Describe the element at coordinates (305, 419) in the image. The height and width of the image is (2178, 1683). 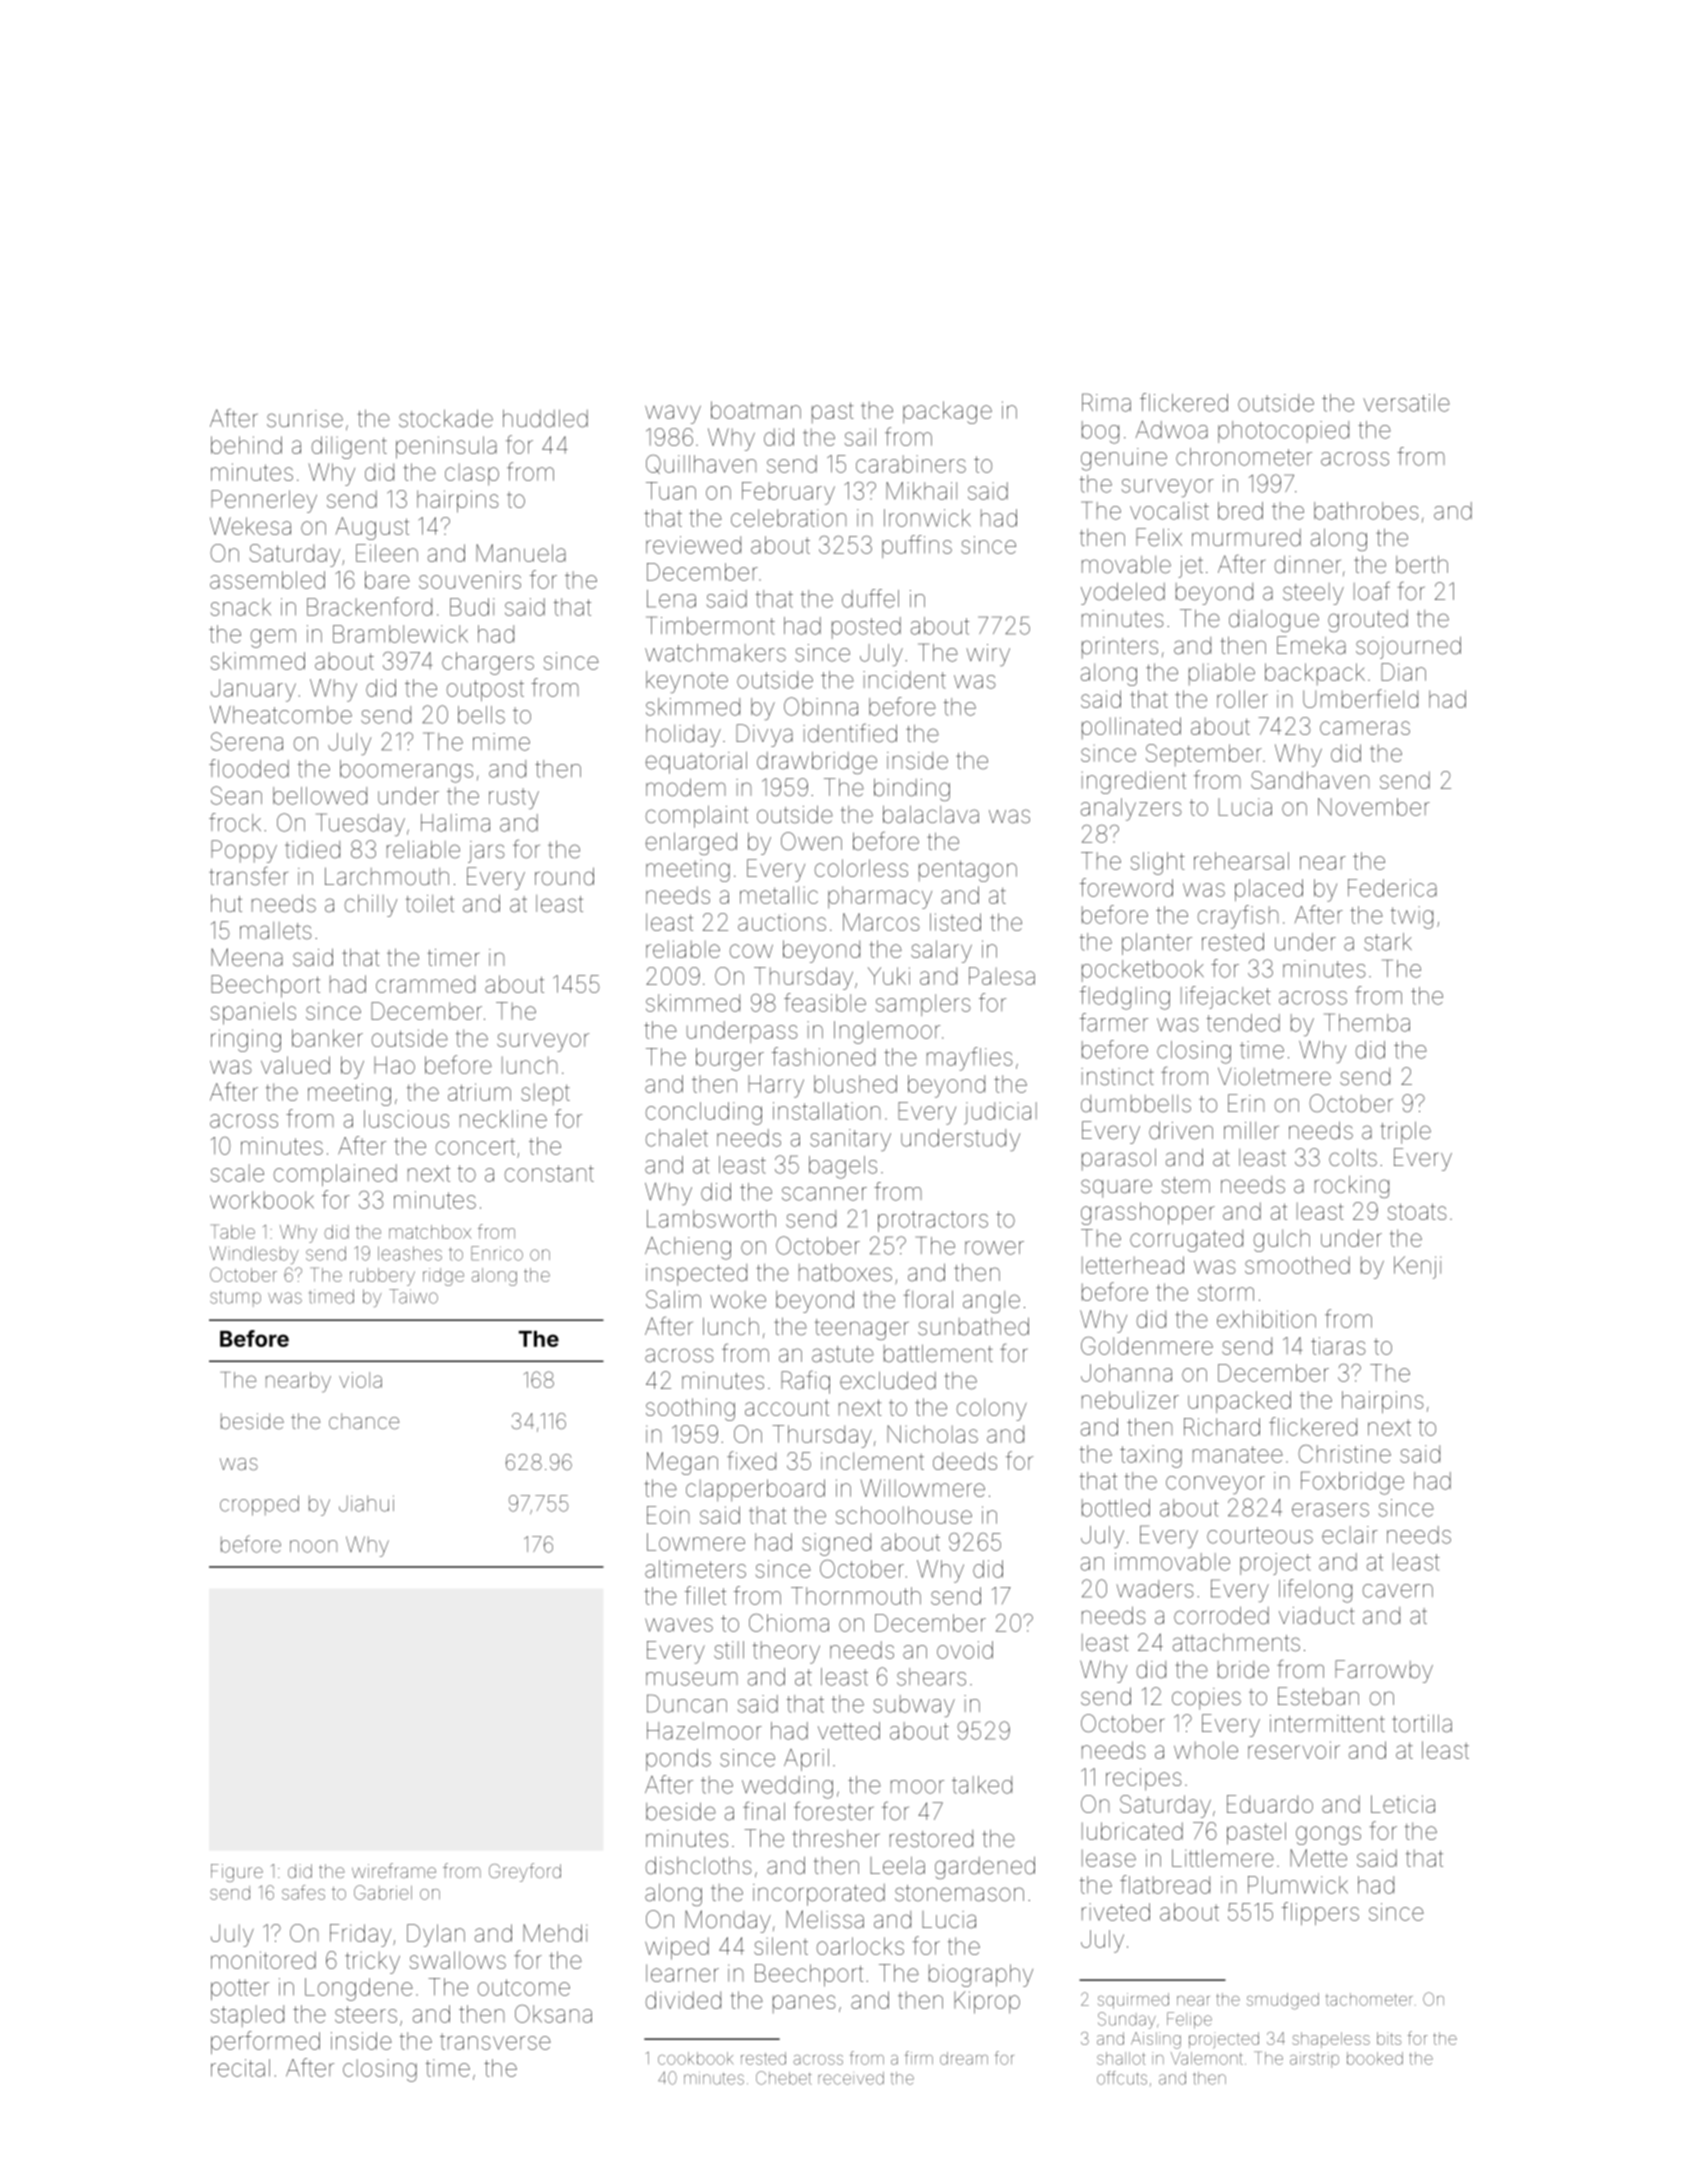
I see `sunrise` at that location.
